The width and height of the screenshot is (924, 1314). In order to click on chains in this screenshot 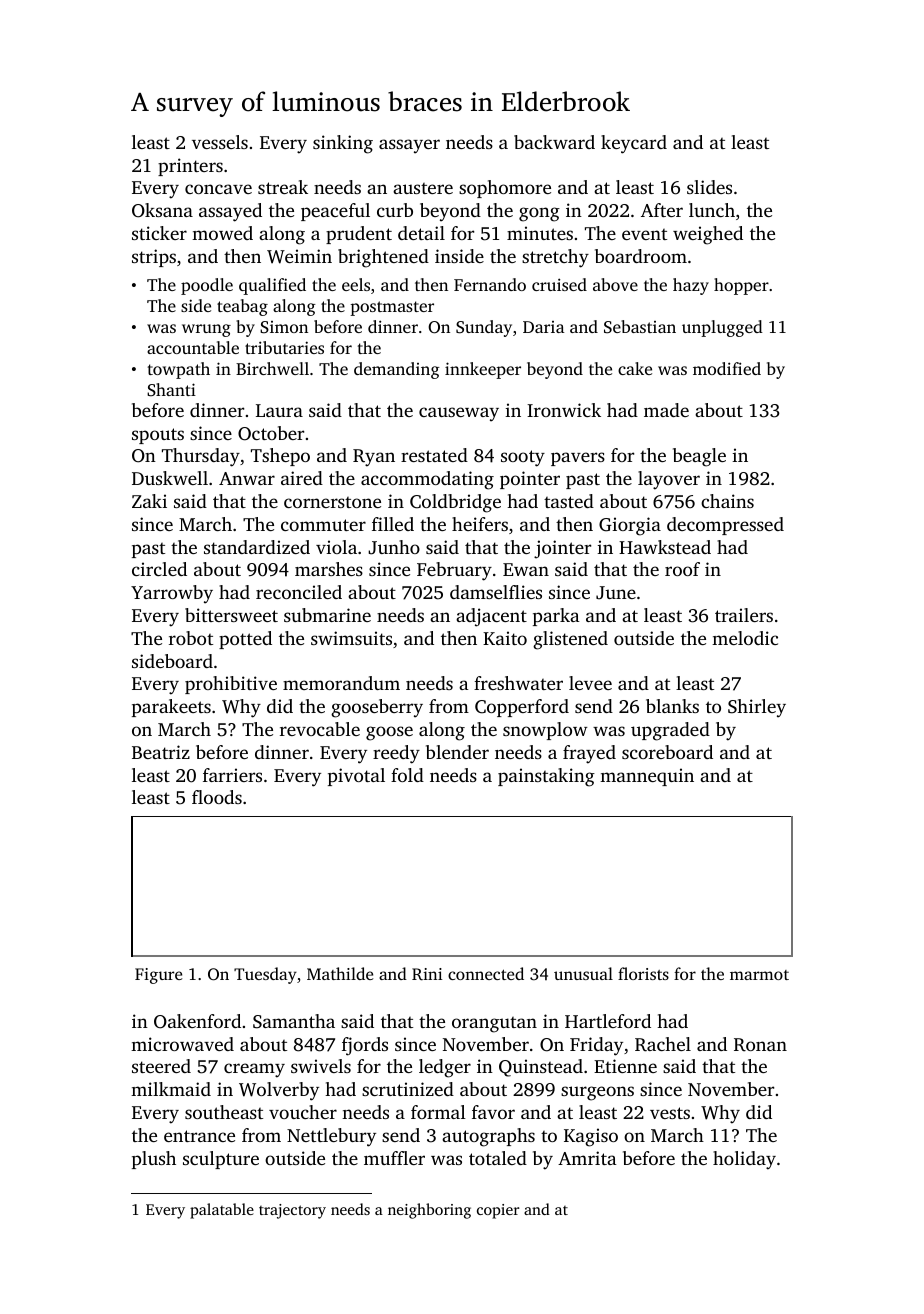, I will do `click(727, 501)`.
